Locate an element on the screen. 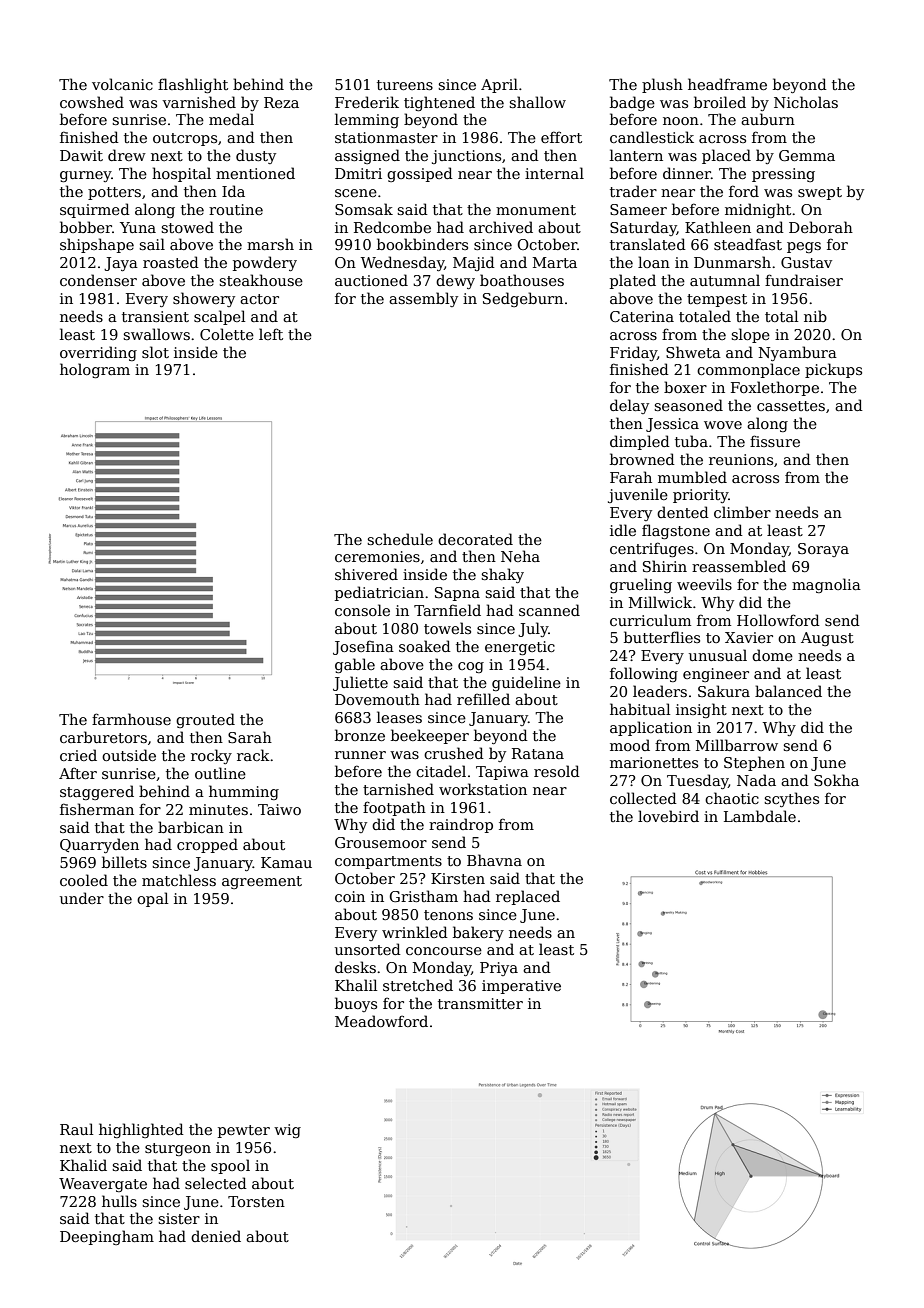  energetic is located at coordinates (520, 648).
